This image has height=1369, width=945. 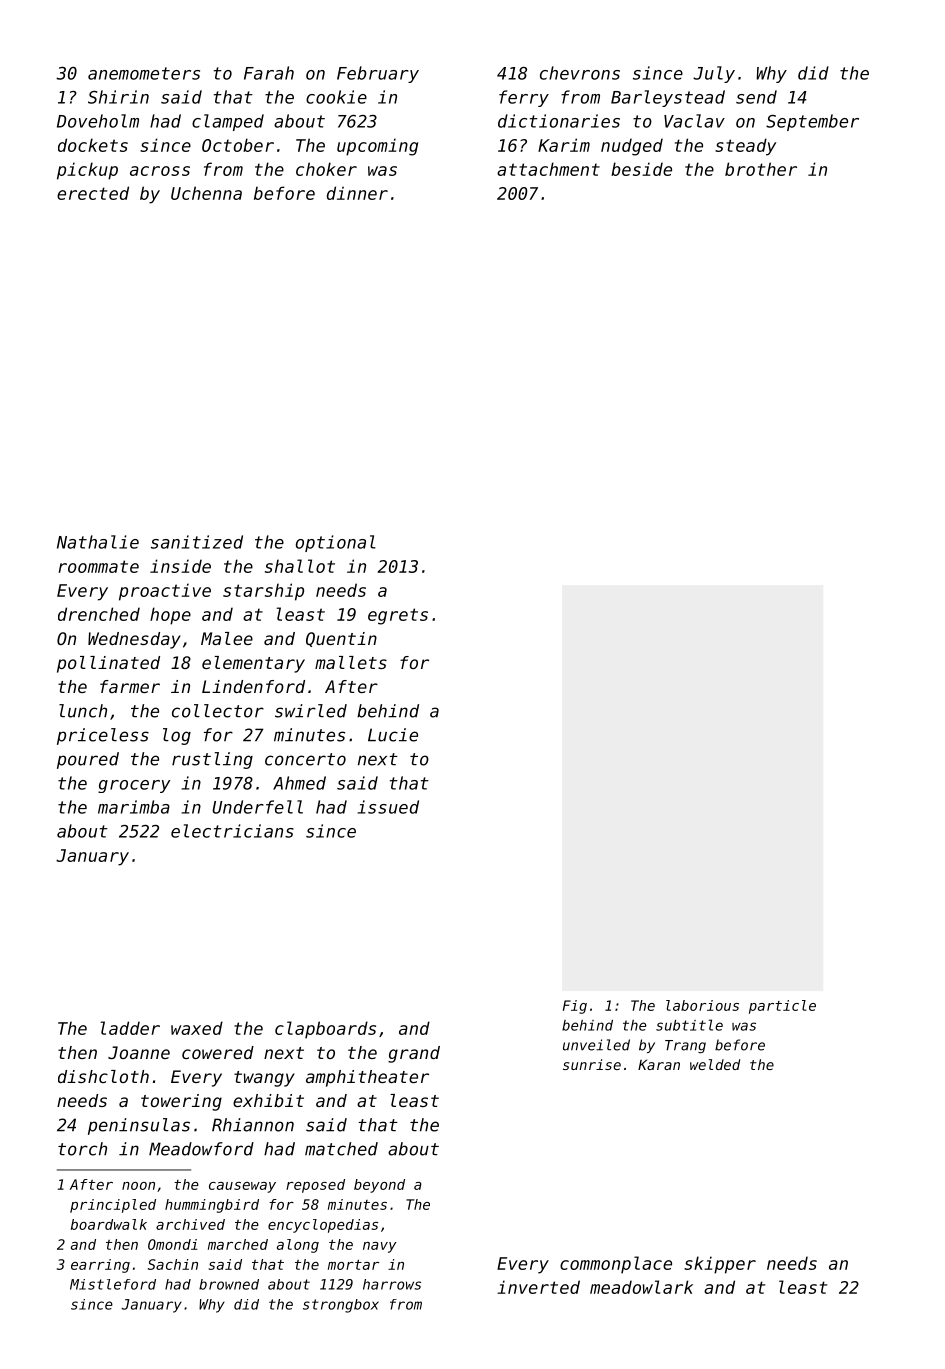 What do you see at coordinates (580, 73) in the image?
I see `chevrons` at bounding box center [580, 73].
